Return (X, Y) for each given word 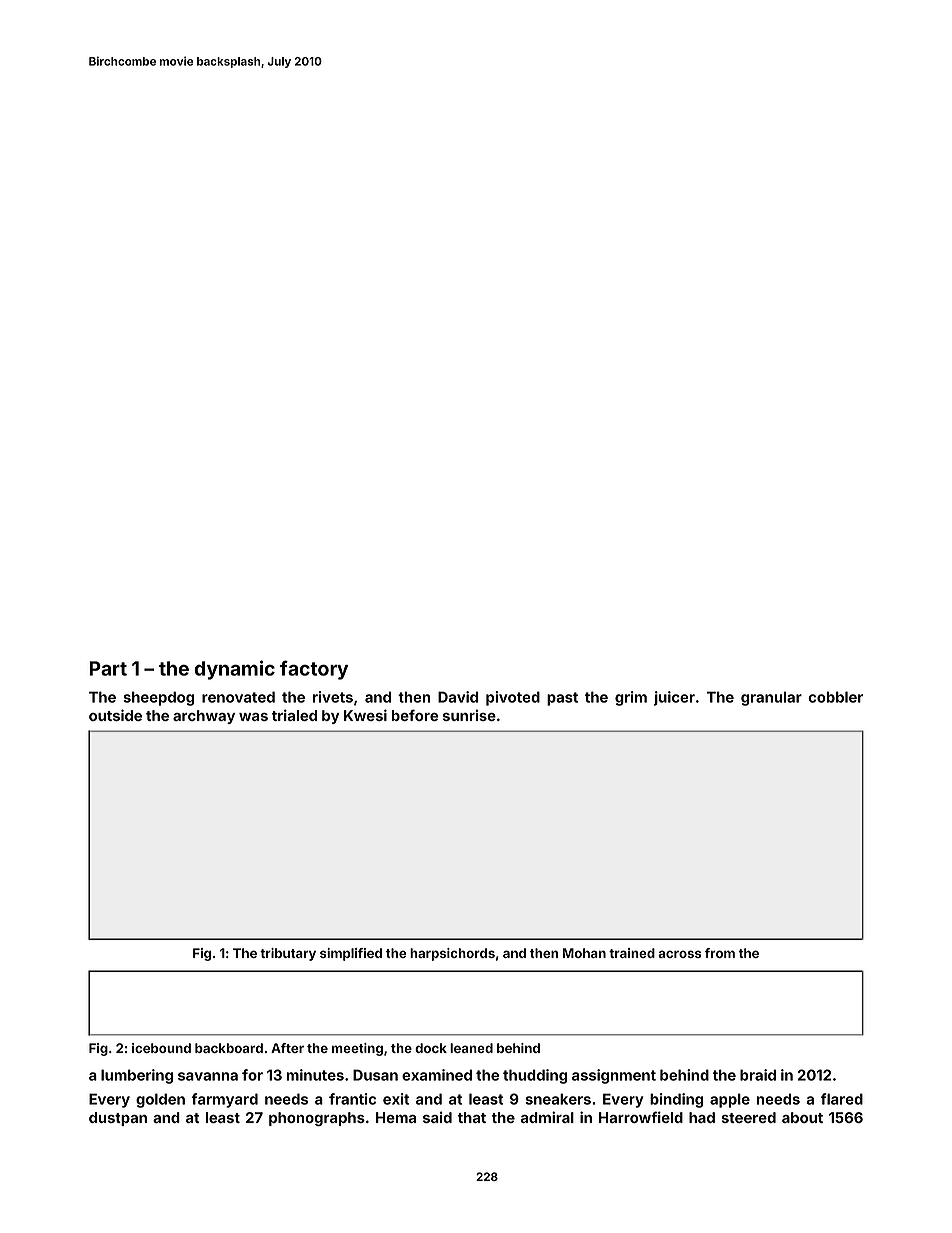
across (680, 954)
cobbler (835, 697)
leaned (471, 1048)
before (415, 715)
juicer (674, 698)
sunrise (469, 715)
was (253, 717)
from (720, 953)
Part (108, 668)
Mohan (584, 953)
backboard (229, 1048)
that (472, 1117)
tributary (288, 954)
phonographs (317, 1119)
